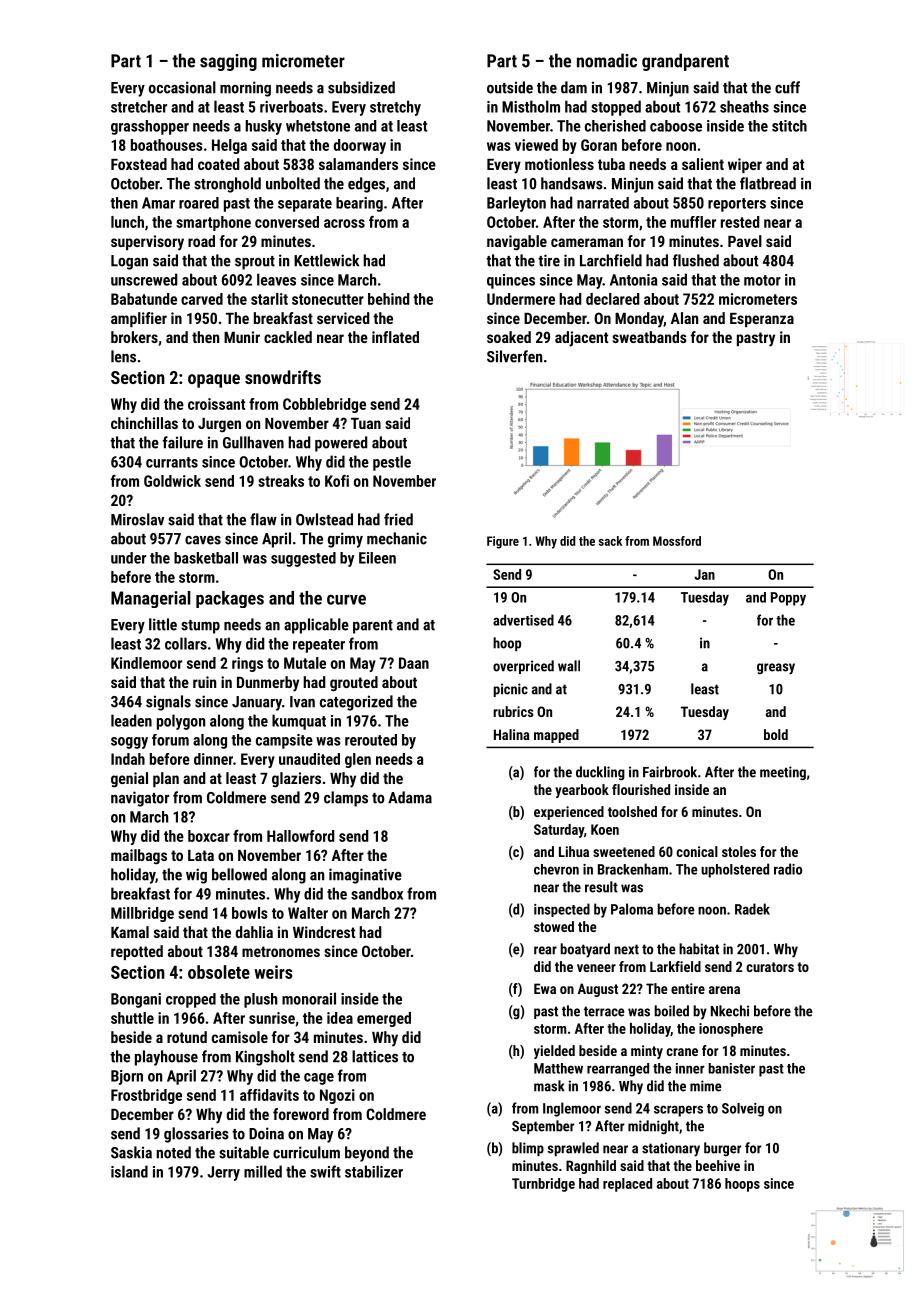 The image size is (924, 1314). What do you see at coordinates (377, 558) in the image?
I see `Eileen` at bounding box center [377, 558].
